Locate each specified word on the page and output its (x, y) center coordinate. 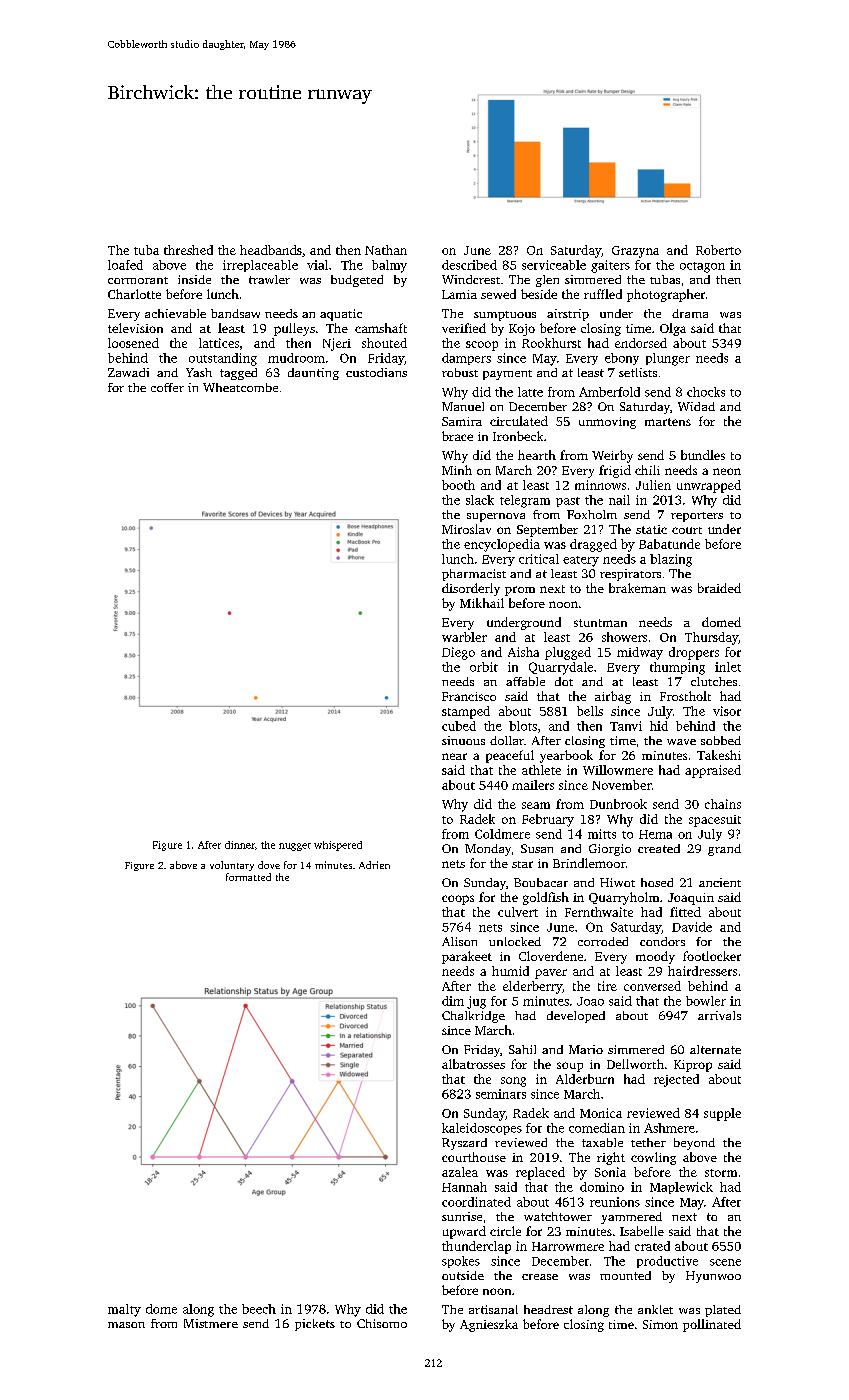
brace (457, 436)
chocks (706, 392)
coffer (167, 387)
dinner (240, 845)
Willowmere (618, 770)
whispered (338, 846)
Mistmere (211, 1323)
